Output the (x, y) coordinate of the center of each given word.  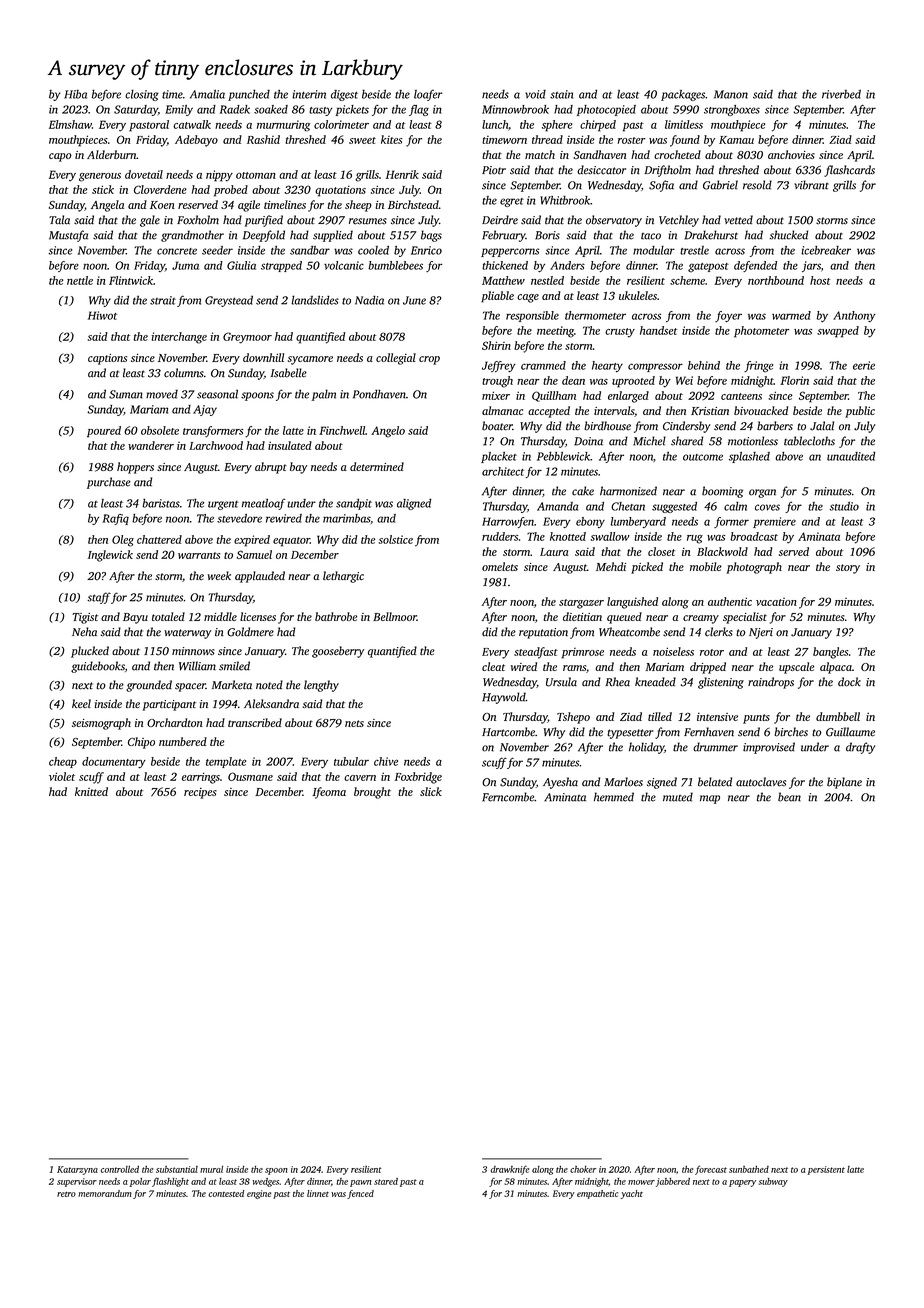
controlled (120, 1169)
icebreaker (826, 250)
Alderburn (111, 154)
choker (583, 1169)
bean (789, 797)
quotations (340, 191)
